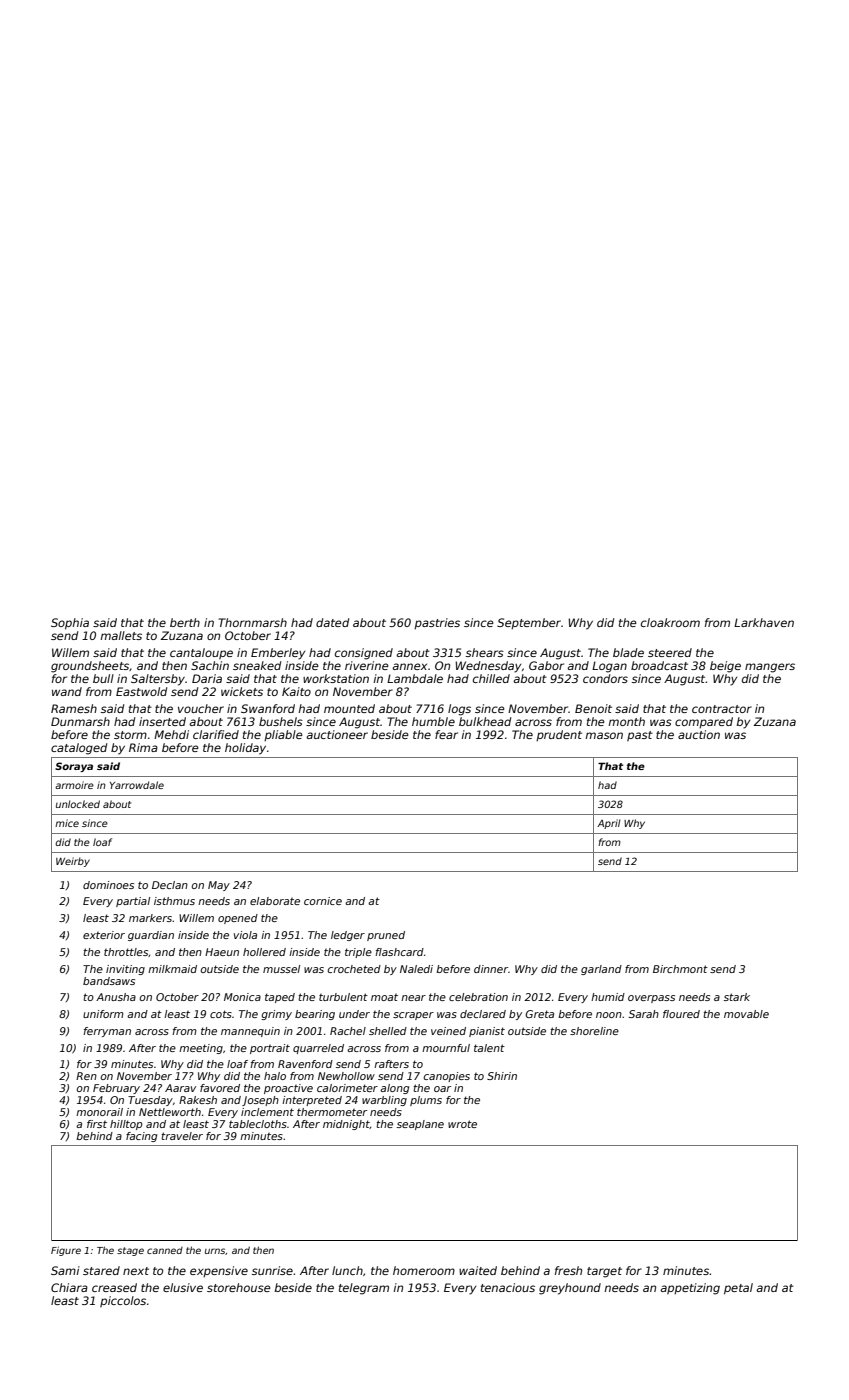 Image resolution: width=849 pixels, height=1400 pixels. What do you see at coordinates (242, 691) in the screenshot?
I see `wickets` at bounding box center [242, 691].
